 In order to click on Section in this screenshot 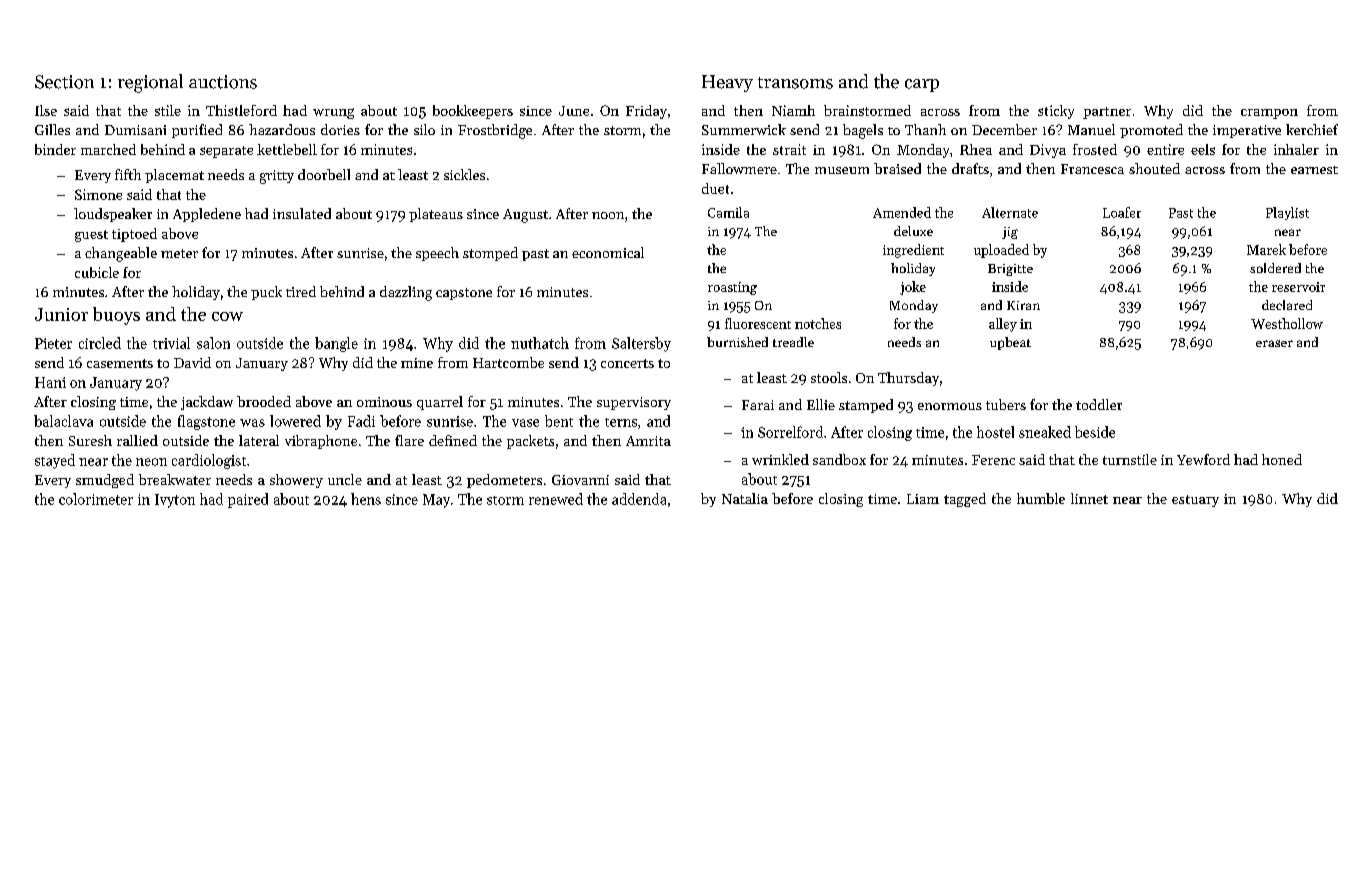, I will do `click(64, 82)`.
